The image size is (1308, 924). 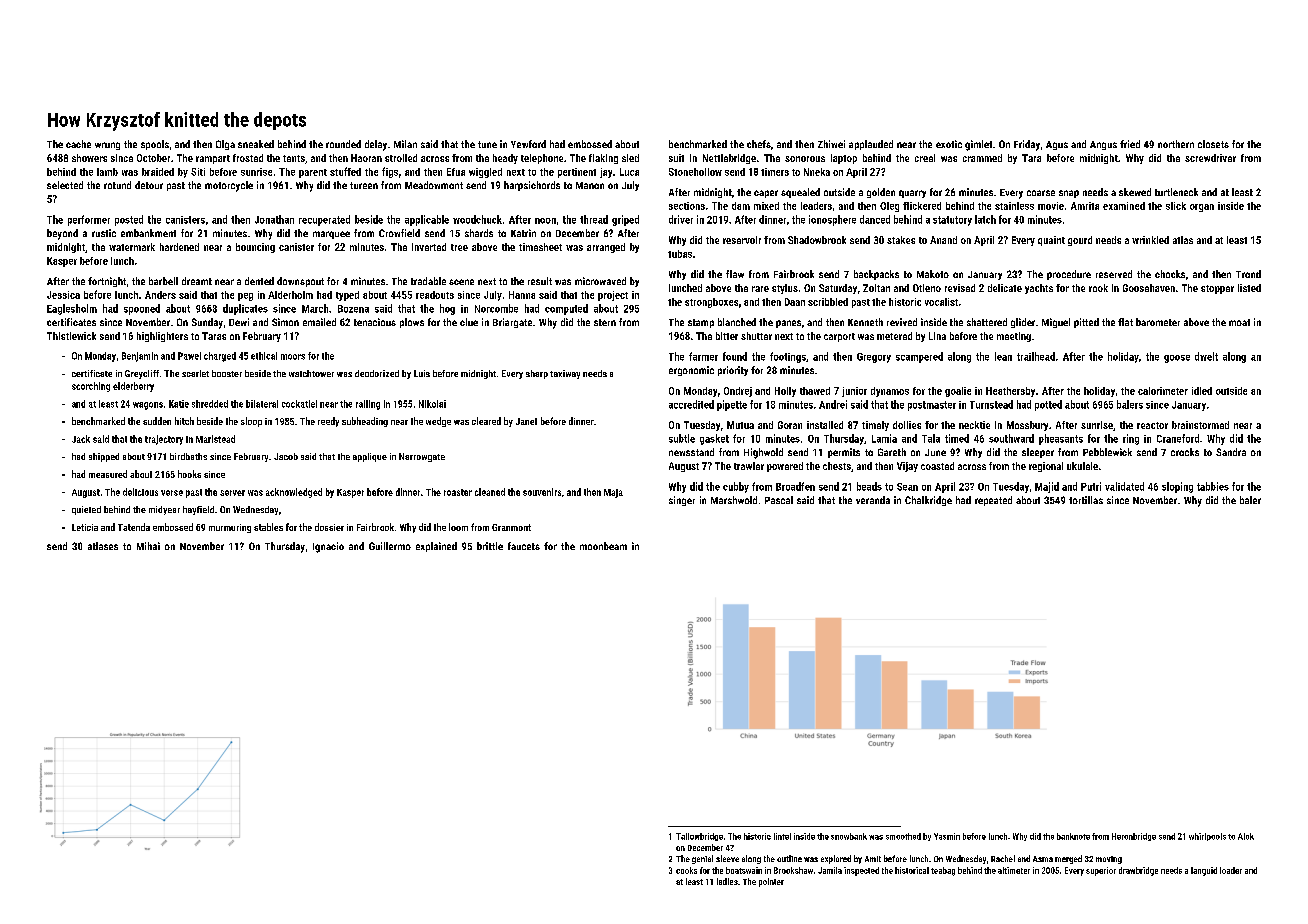 I want to click on tortillas, so click(x=1086, y=500).
